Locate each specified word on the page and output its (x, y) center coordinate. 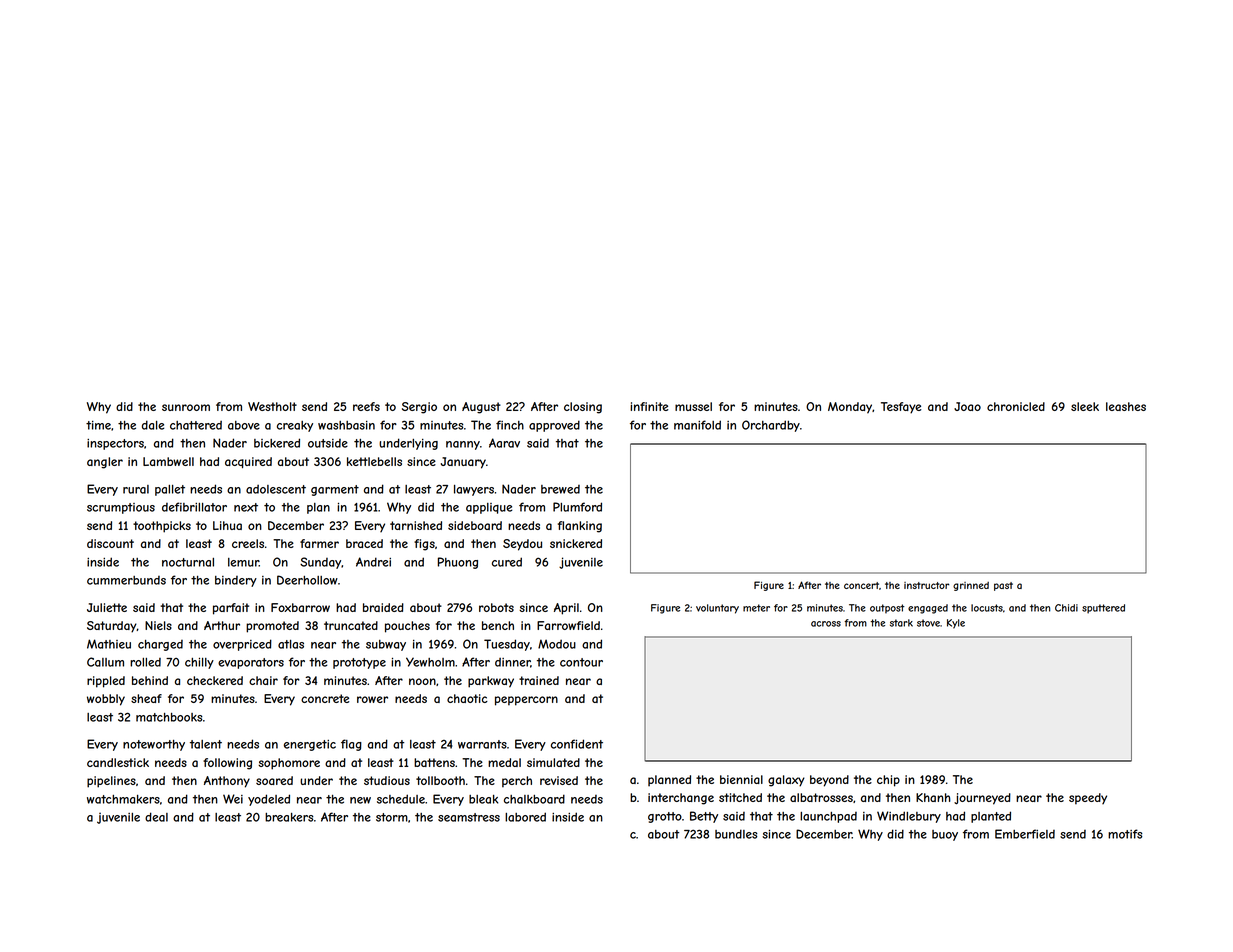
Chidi (1066, 608)
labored (525, 817)
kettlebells (374, 461)
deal (156, 817)
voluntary (717, 609)
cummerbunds (126, 580)
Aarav (504, 443)
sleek (1085, 406)
